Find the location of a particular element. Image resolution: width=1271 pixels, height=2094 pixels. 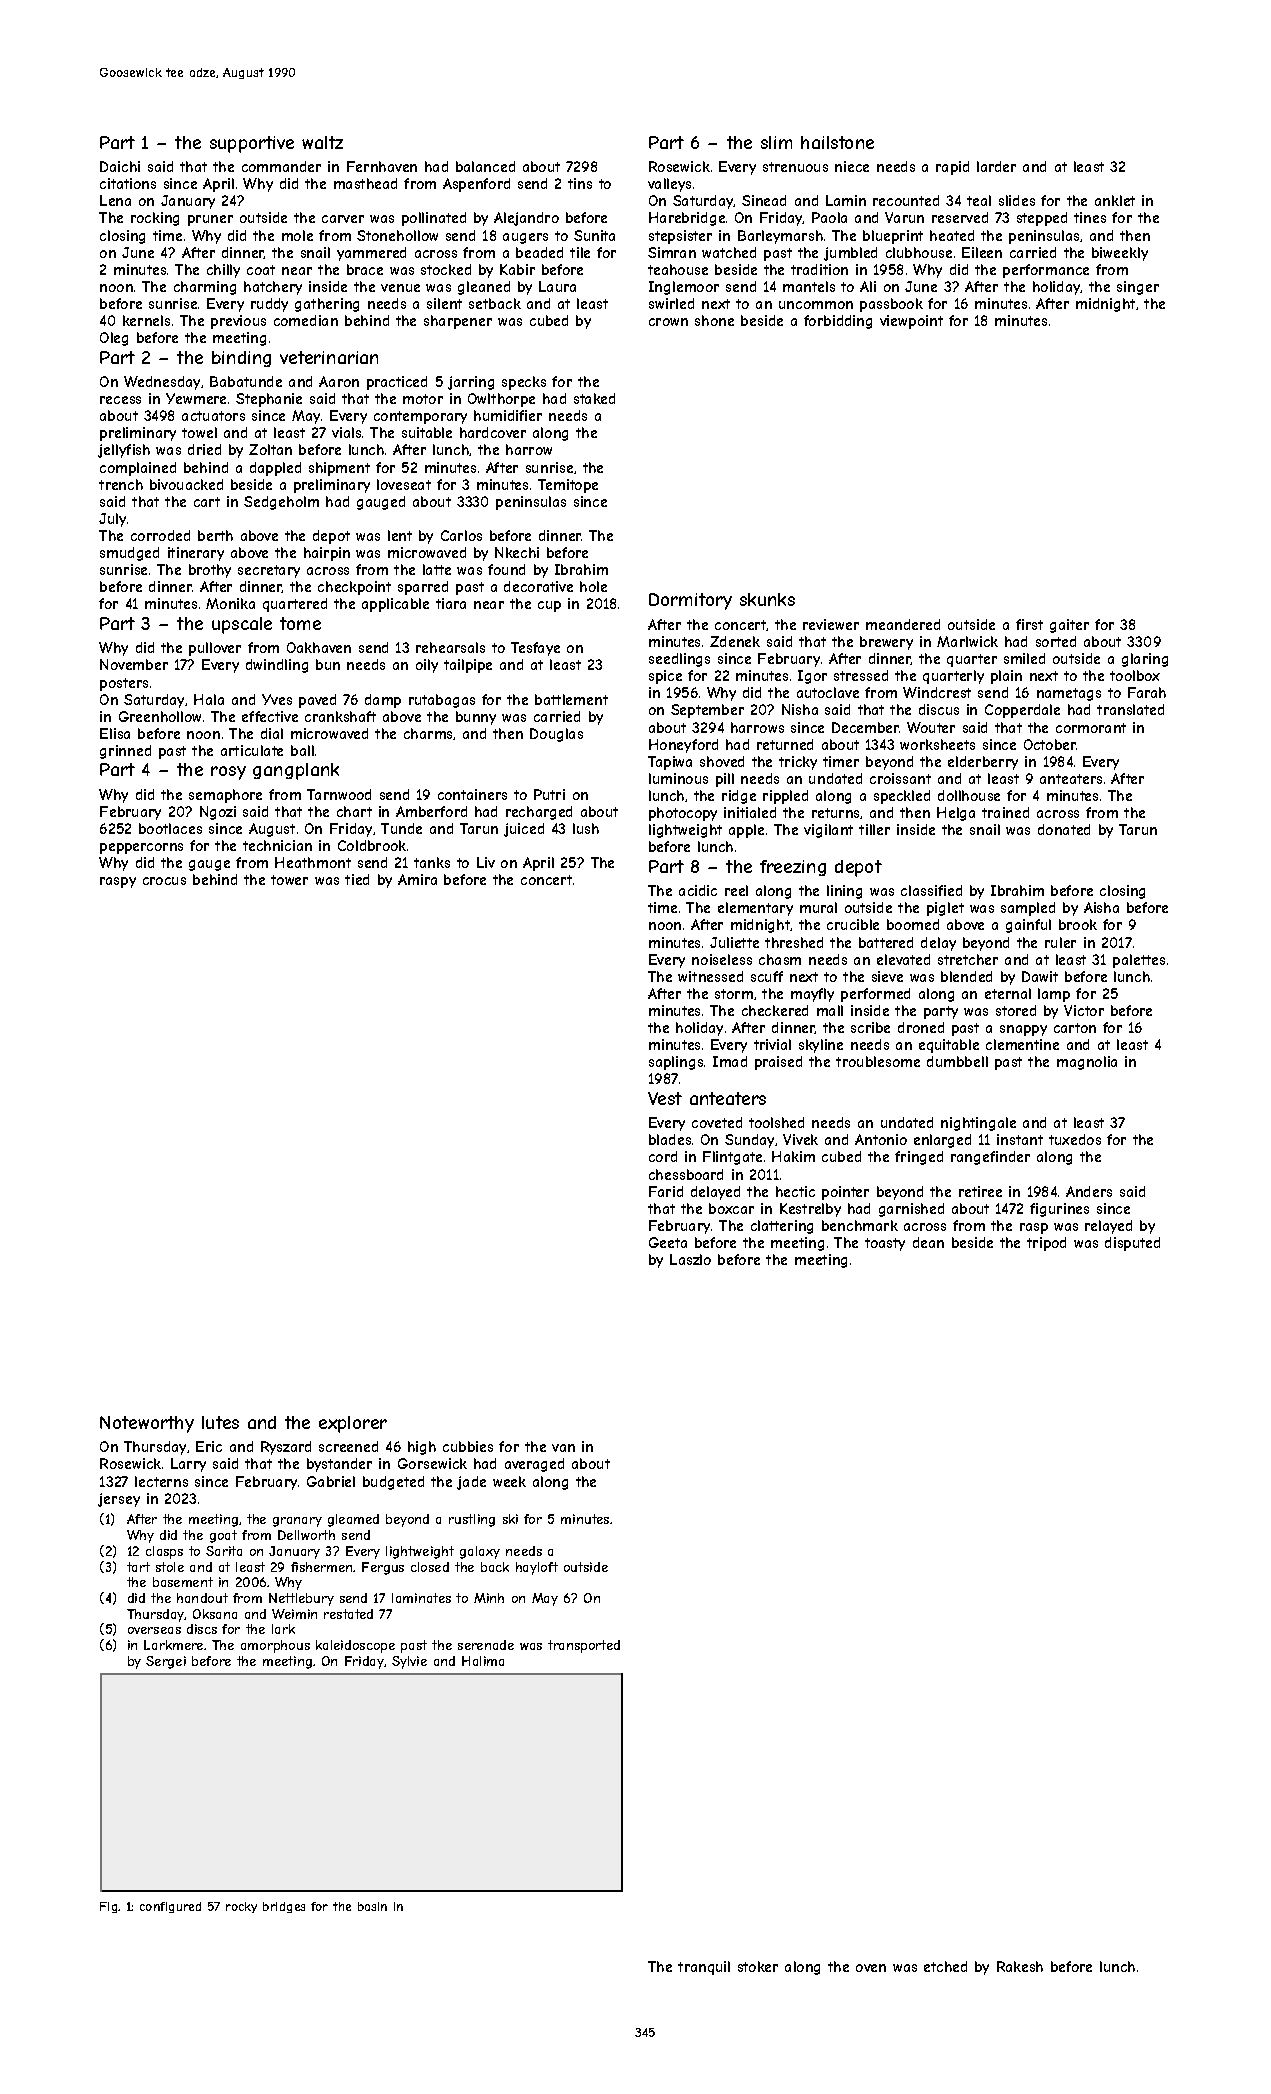

configured is located at coordinates (170, 1907).
